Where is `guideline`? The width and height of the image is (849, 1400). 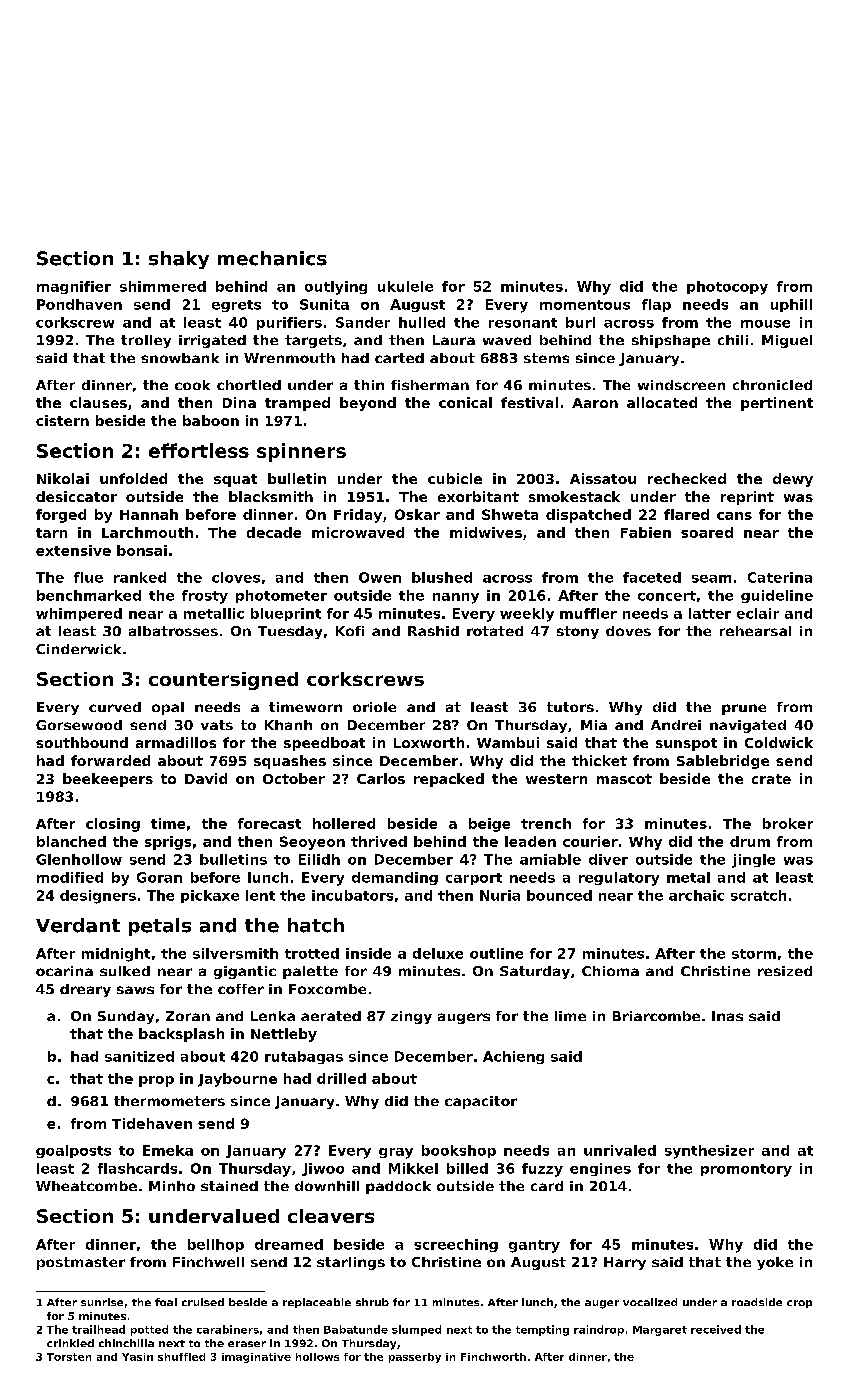 guideline is located at coordinates (777, 596).
